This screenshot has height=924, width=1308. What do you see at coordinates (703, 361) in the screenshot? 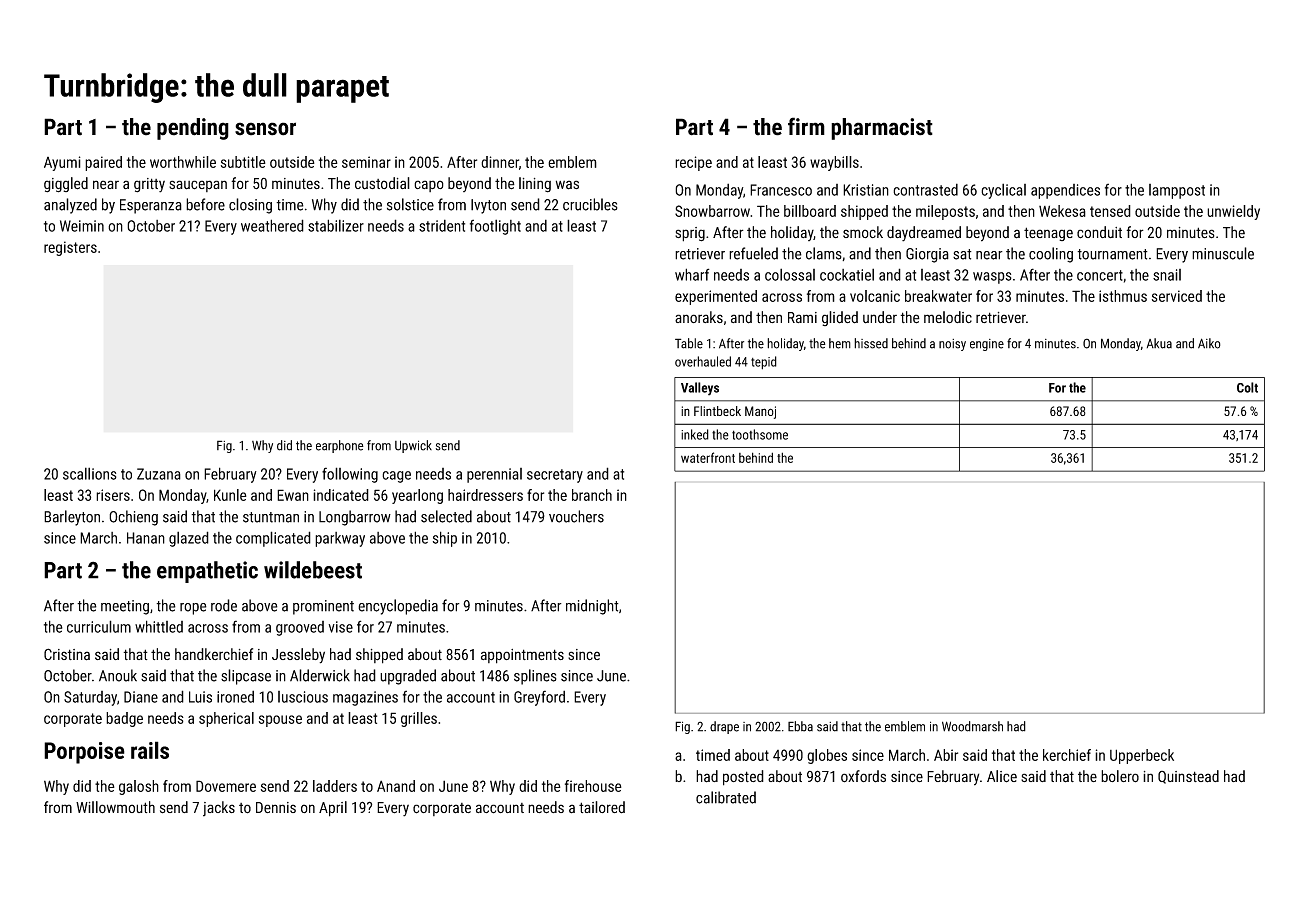
I see `overhauled` at bounding box center [703, 361].
